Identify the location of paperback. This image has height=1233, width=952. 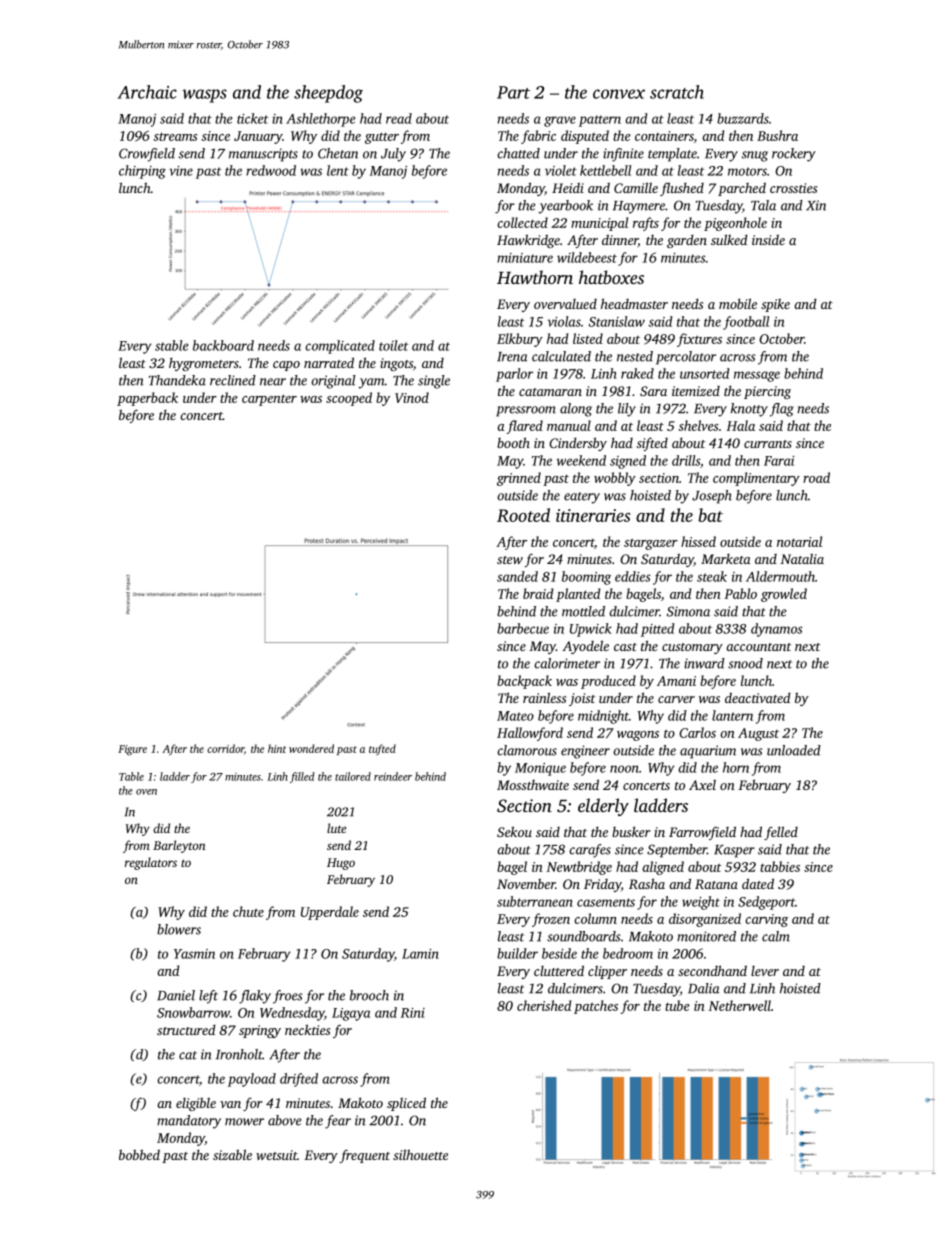
(147, 399).
